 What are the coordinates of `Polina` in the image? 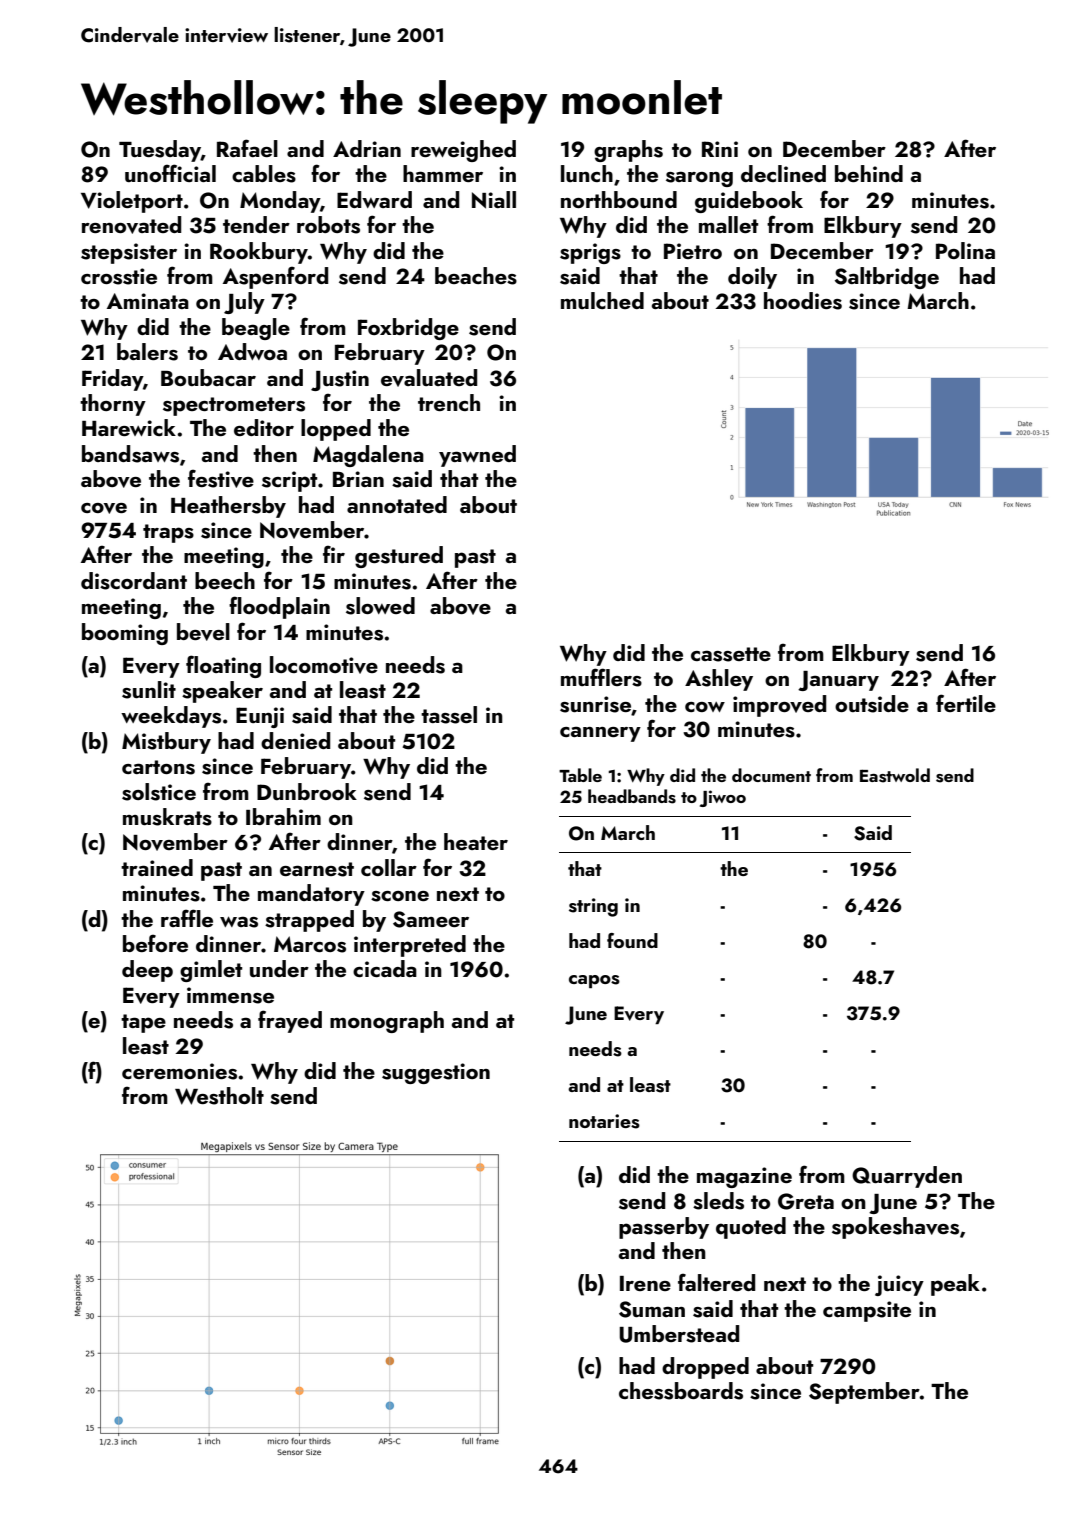 It's located at (965, 250).
